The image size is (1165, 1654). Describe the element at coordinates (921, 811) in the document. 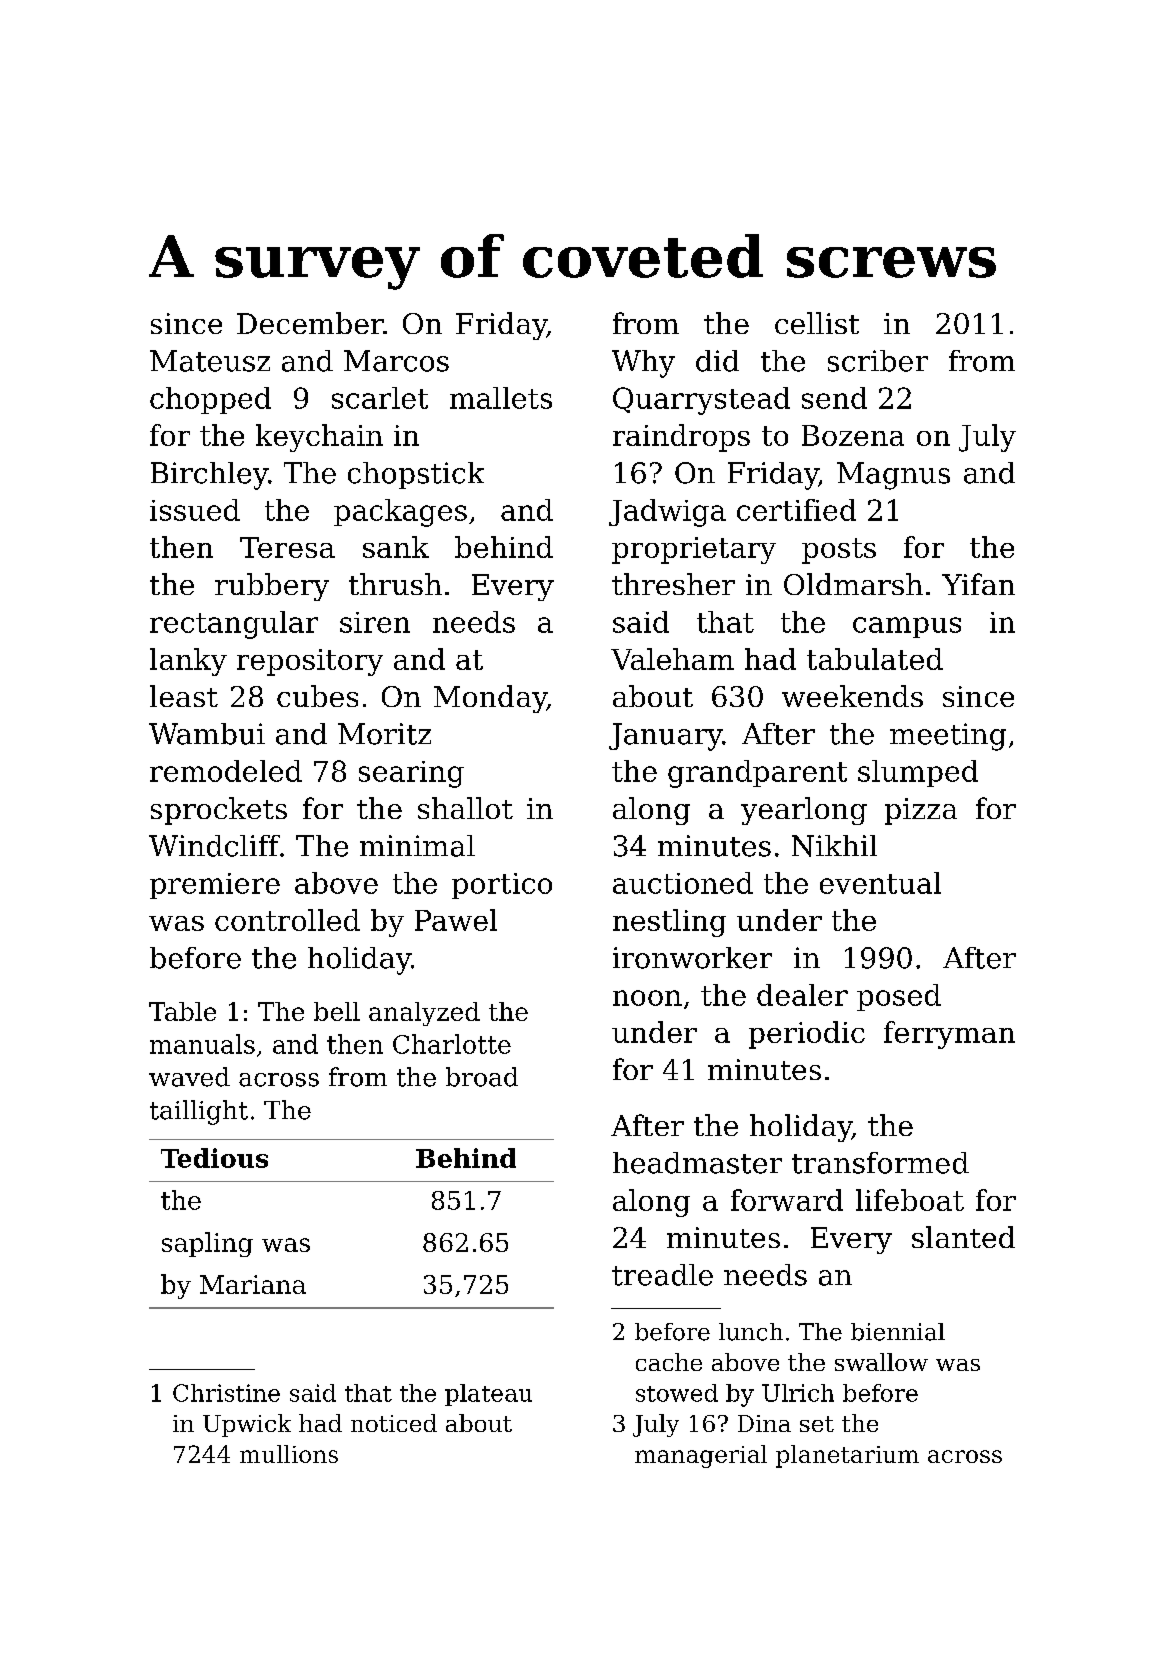

I see `pizza` at that location.
